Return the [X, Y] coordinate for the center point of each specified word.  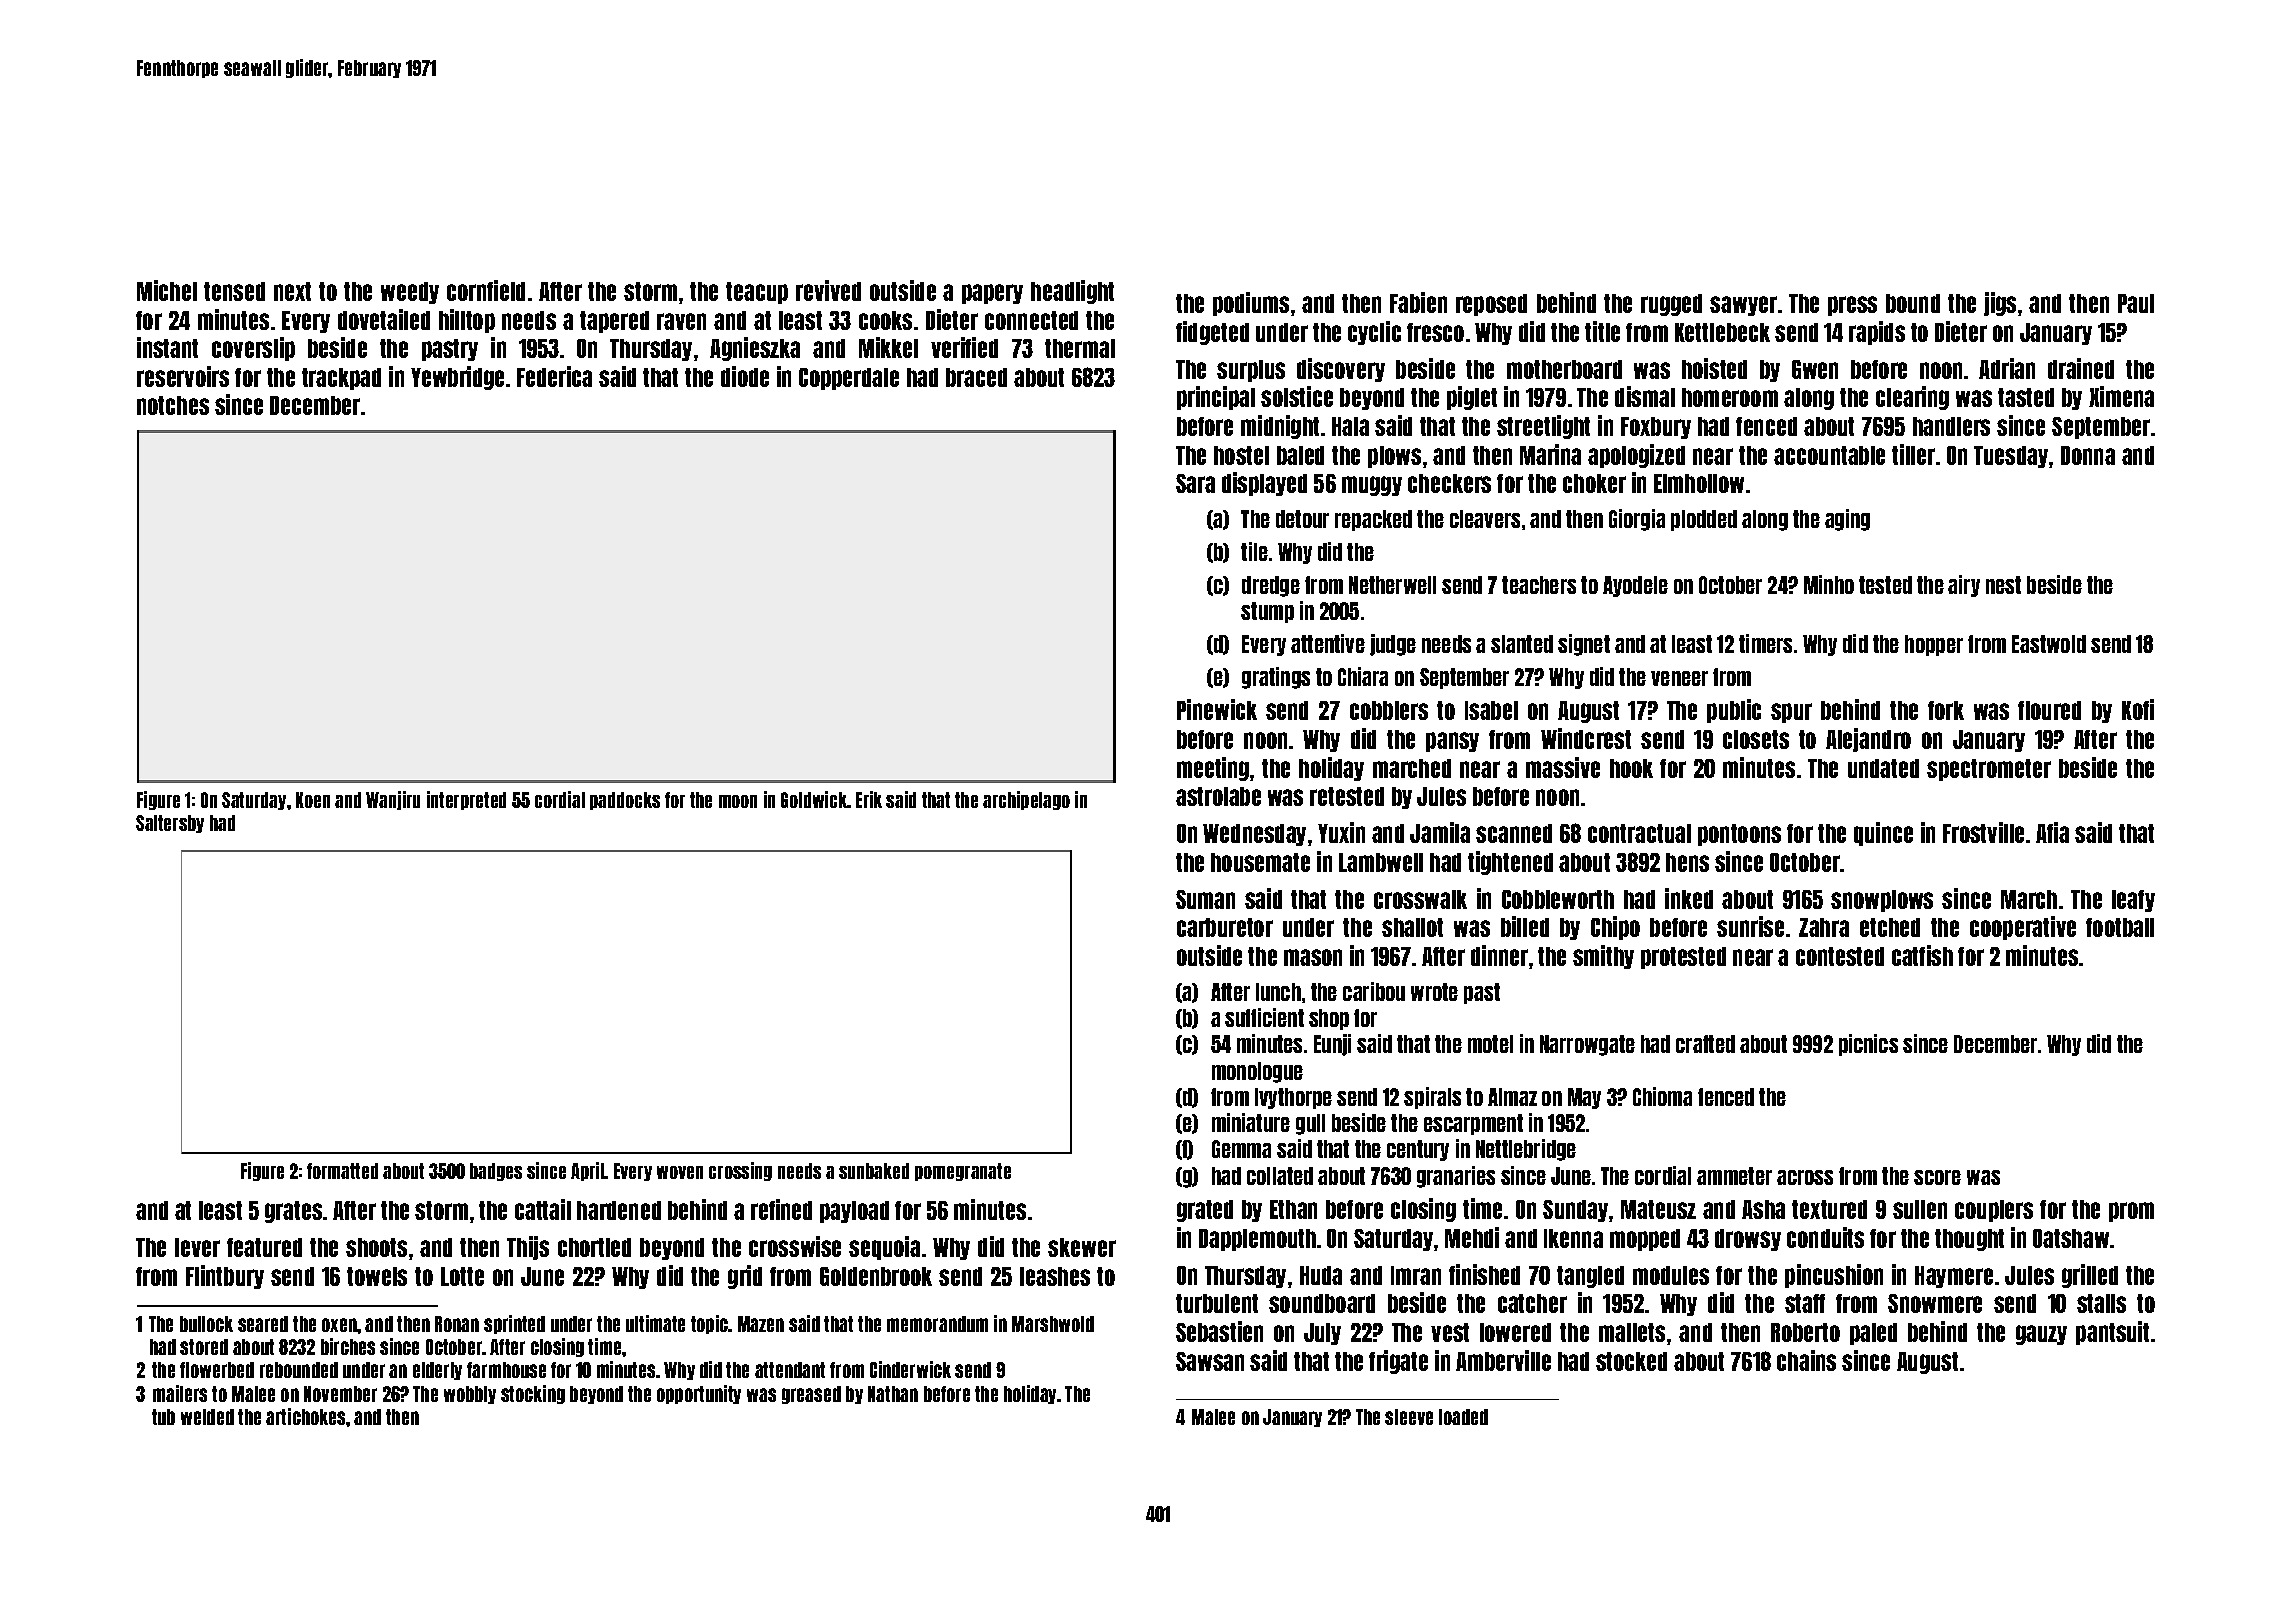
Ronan [457, 1324]
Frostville [1983, 832]
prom [2131, 1212]
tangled [1590, 1277]
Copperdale [849, 379]
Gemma [1241, 1149]
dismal [1645, 396]
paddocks [625, 801]
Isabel [1491, 710]
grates [293, 1212]
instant [167, 347]
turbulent [1217, 1303]
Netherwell [1392, 585]
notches [173, 405]
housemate [1260, 862]
